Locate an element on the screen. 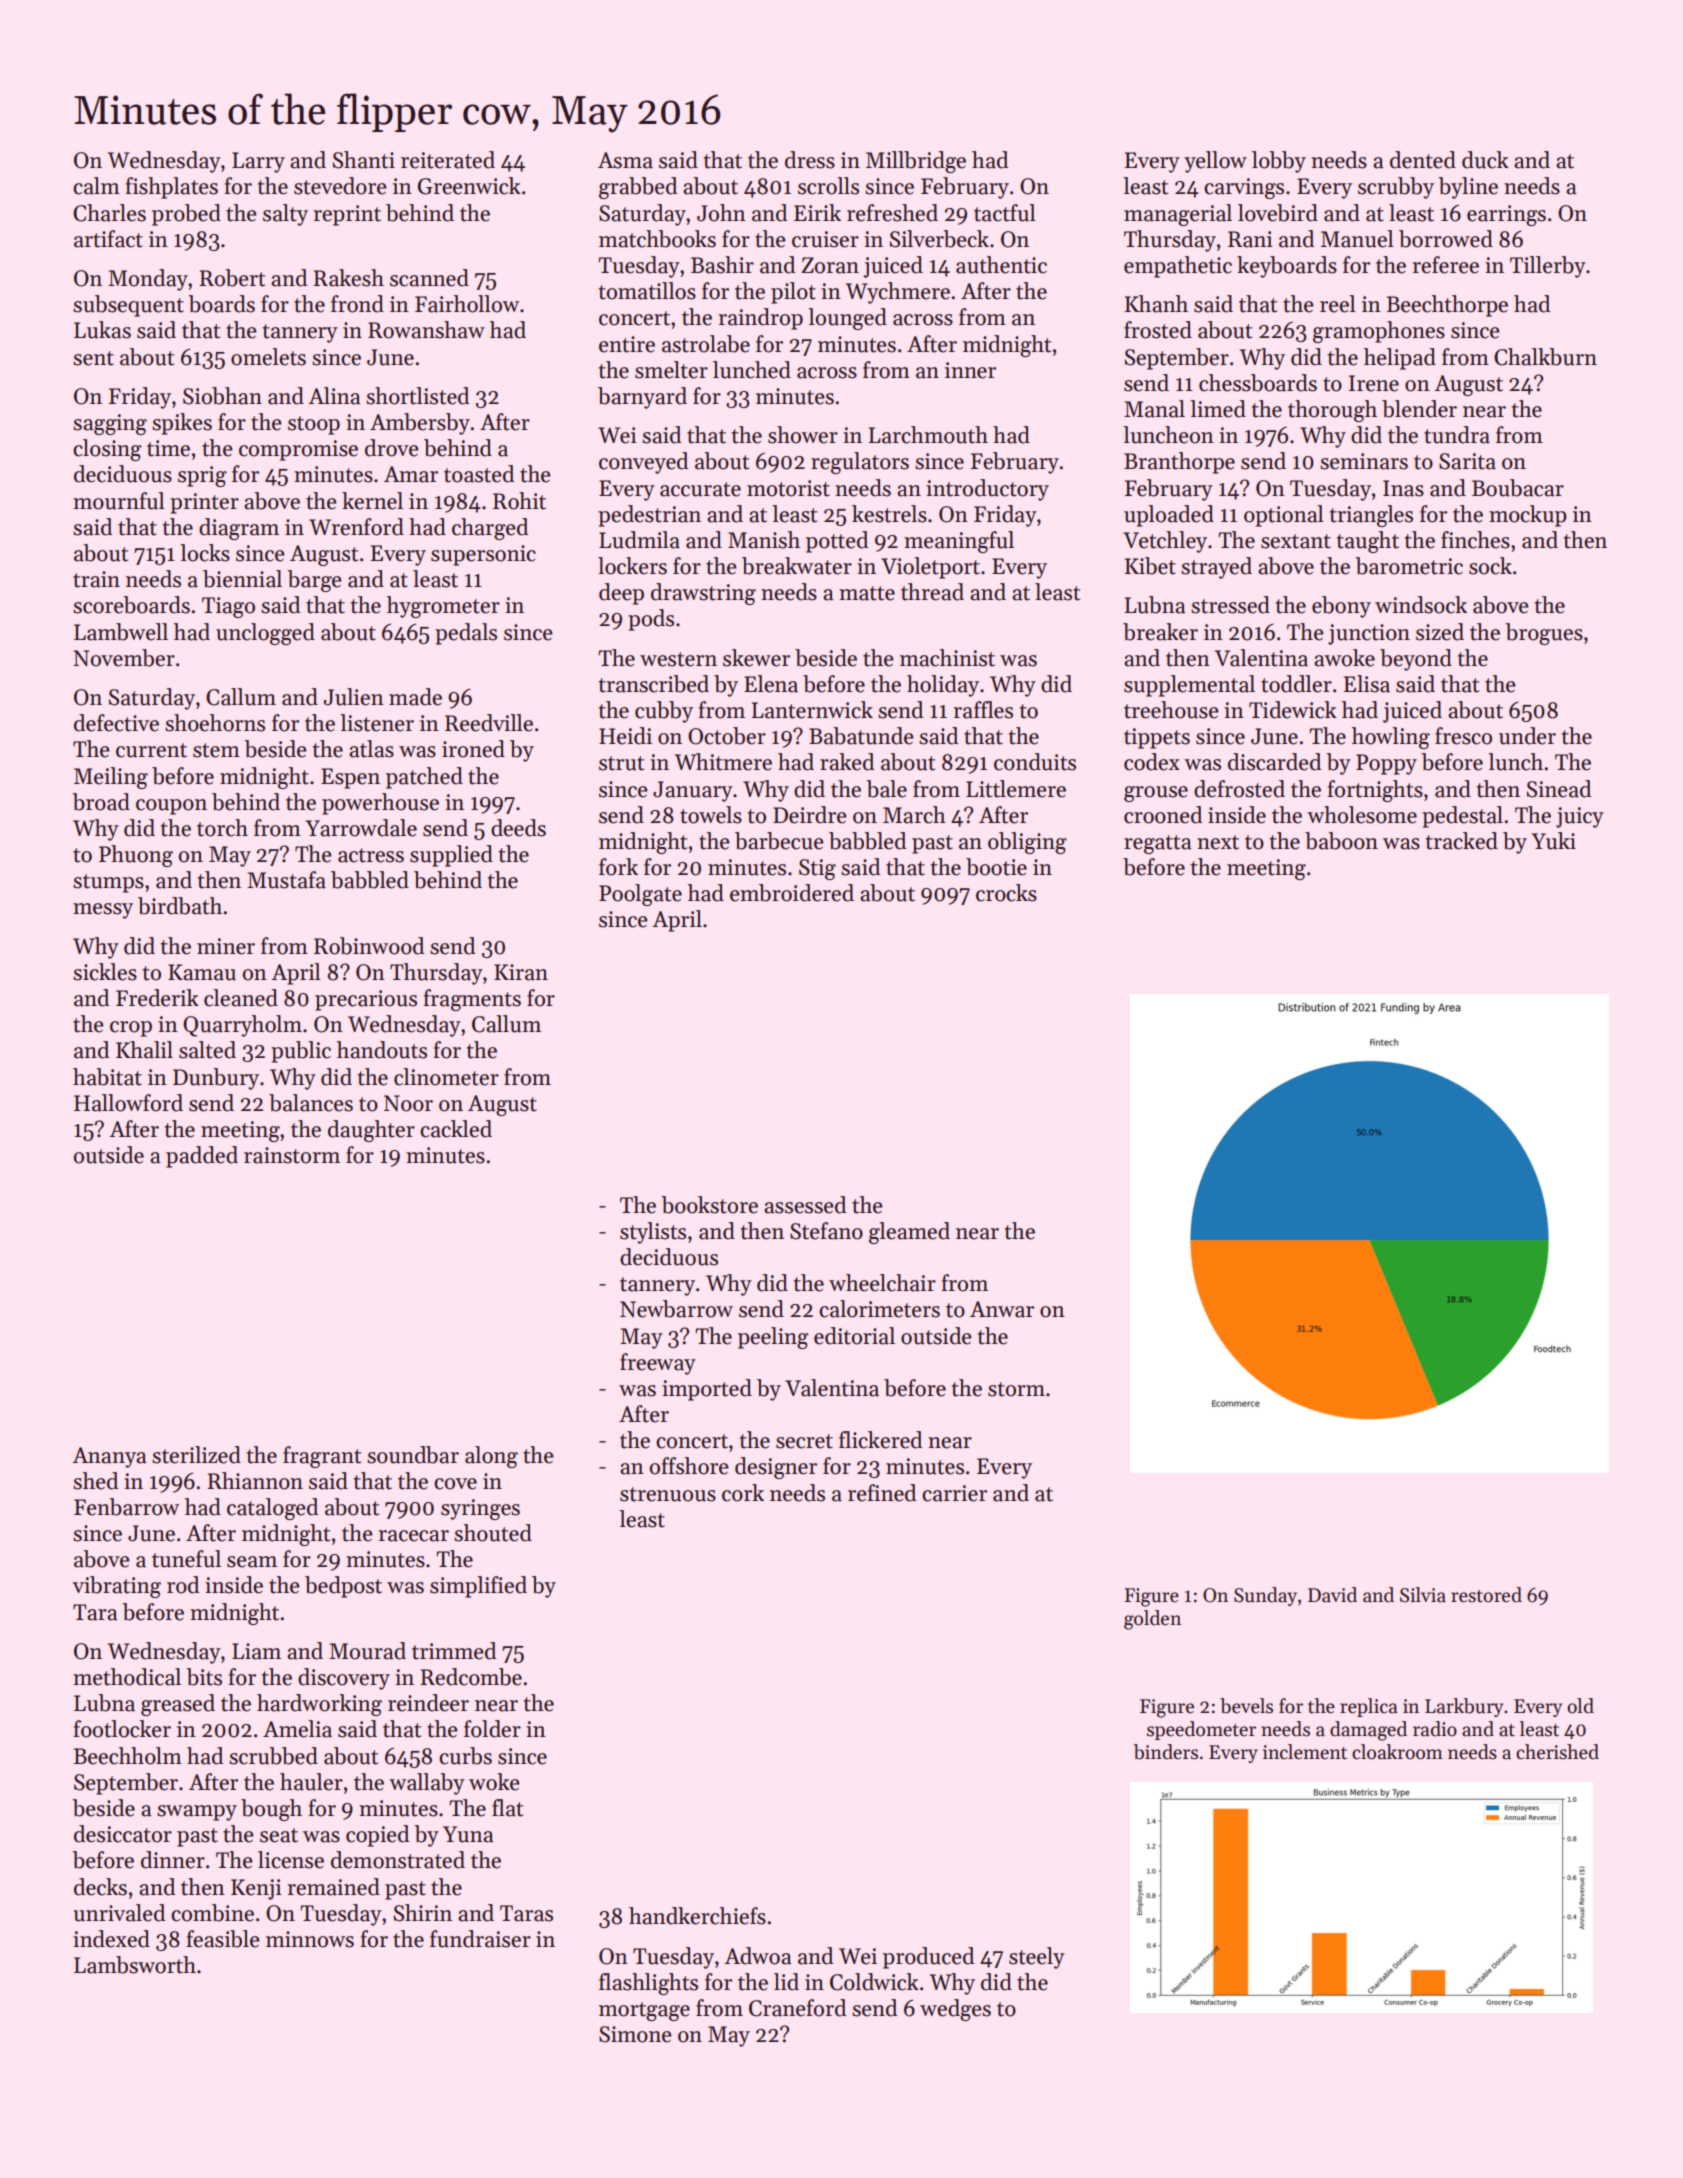 This screenshot has width=1683, height=2178. wedges is located at coordinates (955, 2010).
